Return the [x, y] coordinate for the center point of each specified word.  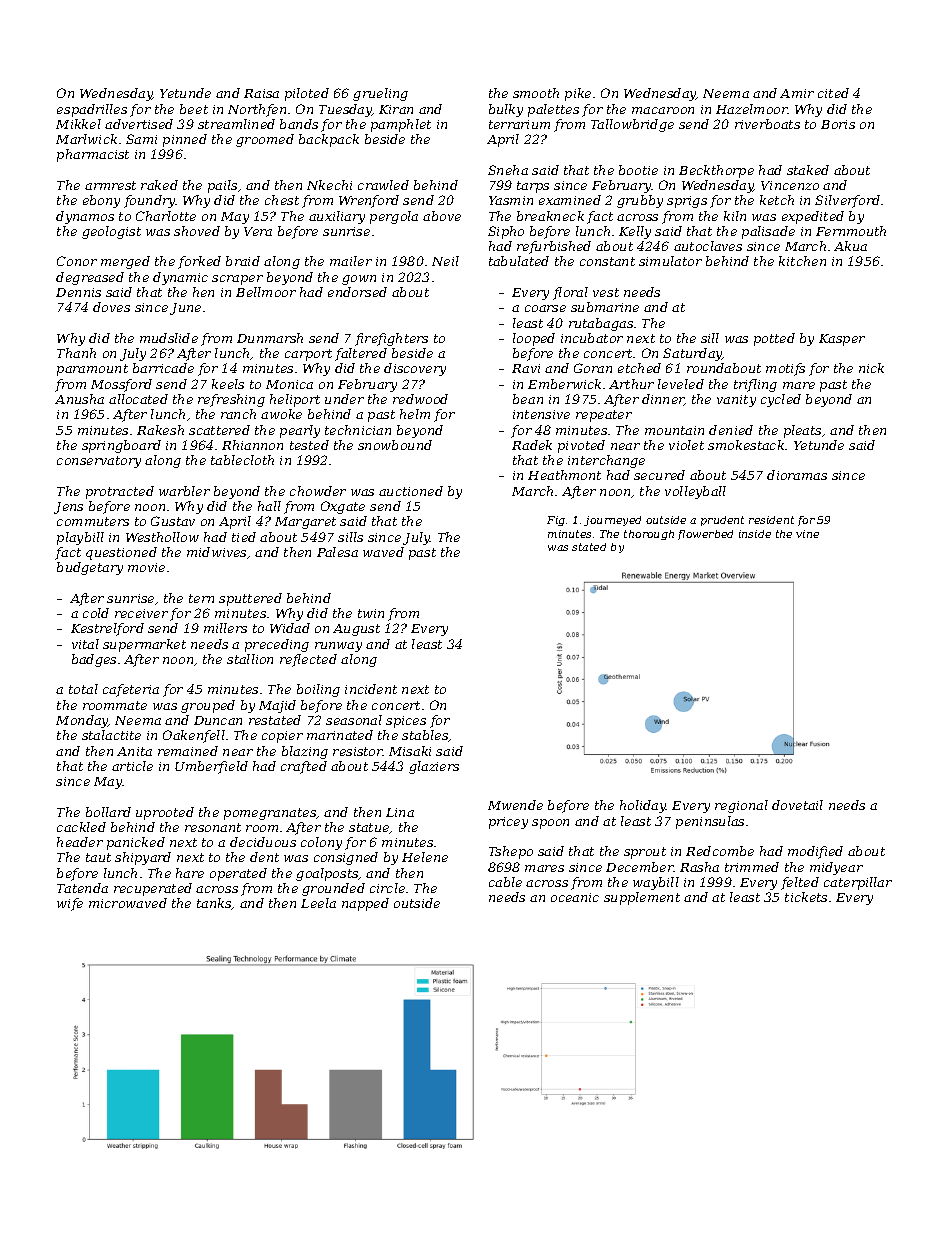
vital [85, 644]
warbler [184, 491]
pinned [185, 140]
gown [359, 280]
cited [833, 93]
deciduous [263, 842]
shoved [197, 231]
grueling [380, 94]
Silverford [847, 201]
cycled [781, 400]
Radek [532, 445]
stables [425, 736]
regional [741, 806]
